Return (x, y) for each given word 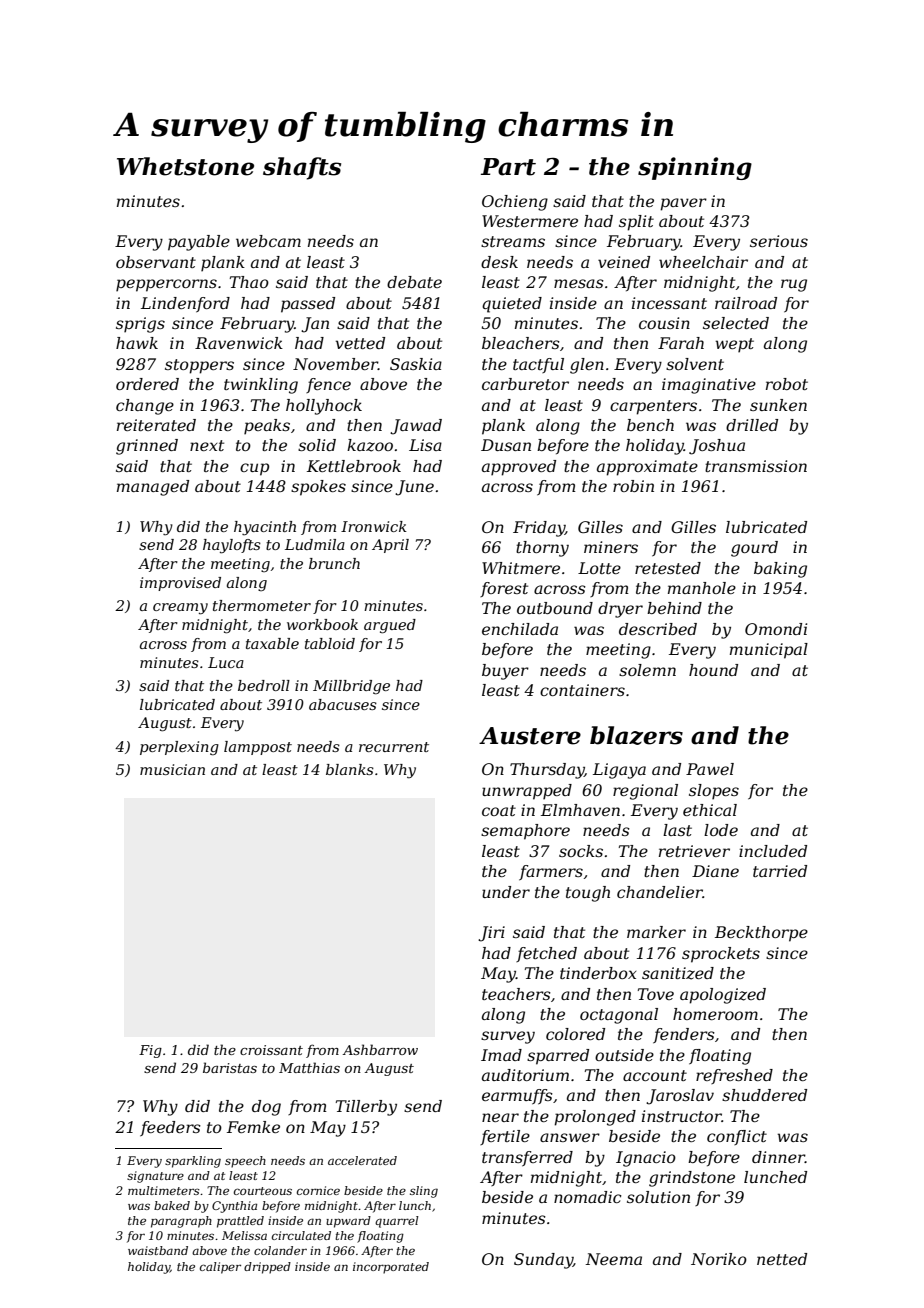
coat (499, 810)
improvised (180, 584)
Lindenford (185, 304)
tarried (780, 871)
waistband (158, 1250)
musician (172, 769)
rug (794, 285)
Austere (530, 736)
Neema (613, 1259)
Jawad (416, 427)
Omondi (776, 629)
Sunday (543, 1261)
